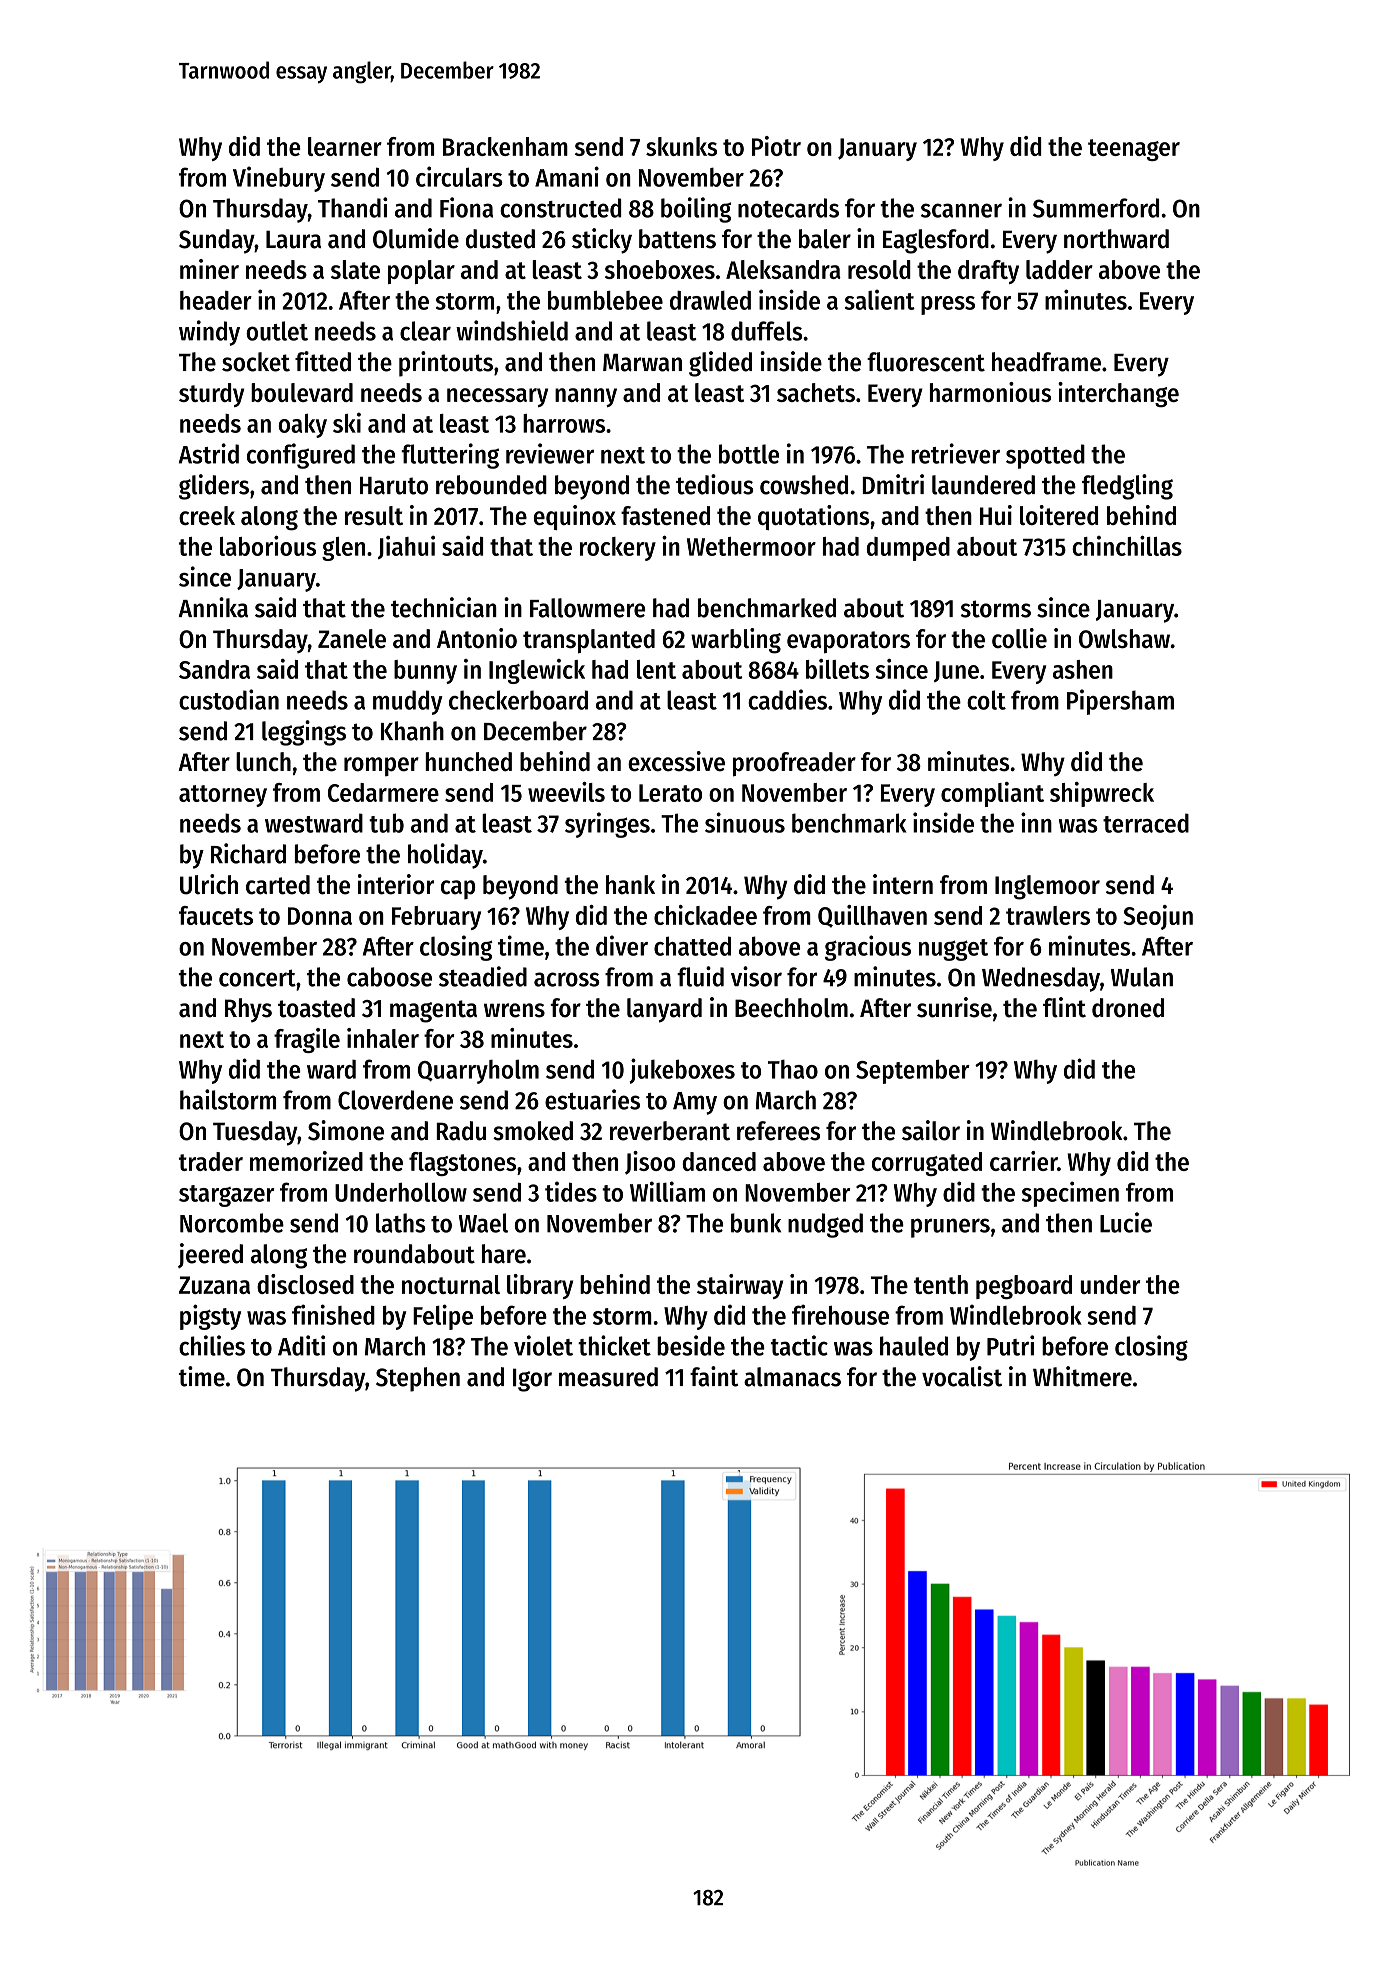 The height and width of the screenshot is (1969, 1386). What do you see at coordinates (714, 1376) in the screenshot?
I see `faint` at bounding box center [714, 1376].
